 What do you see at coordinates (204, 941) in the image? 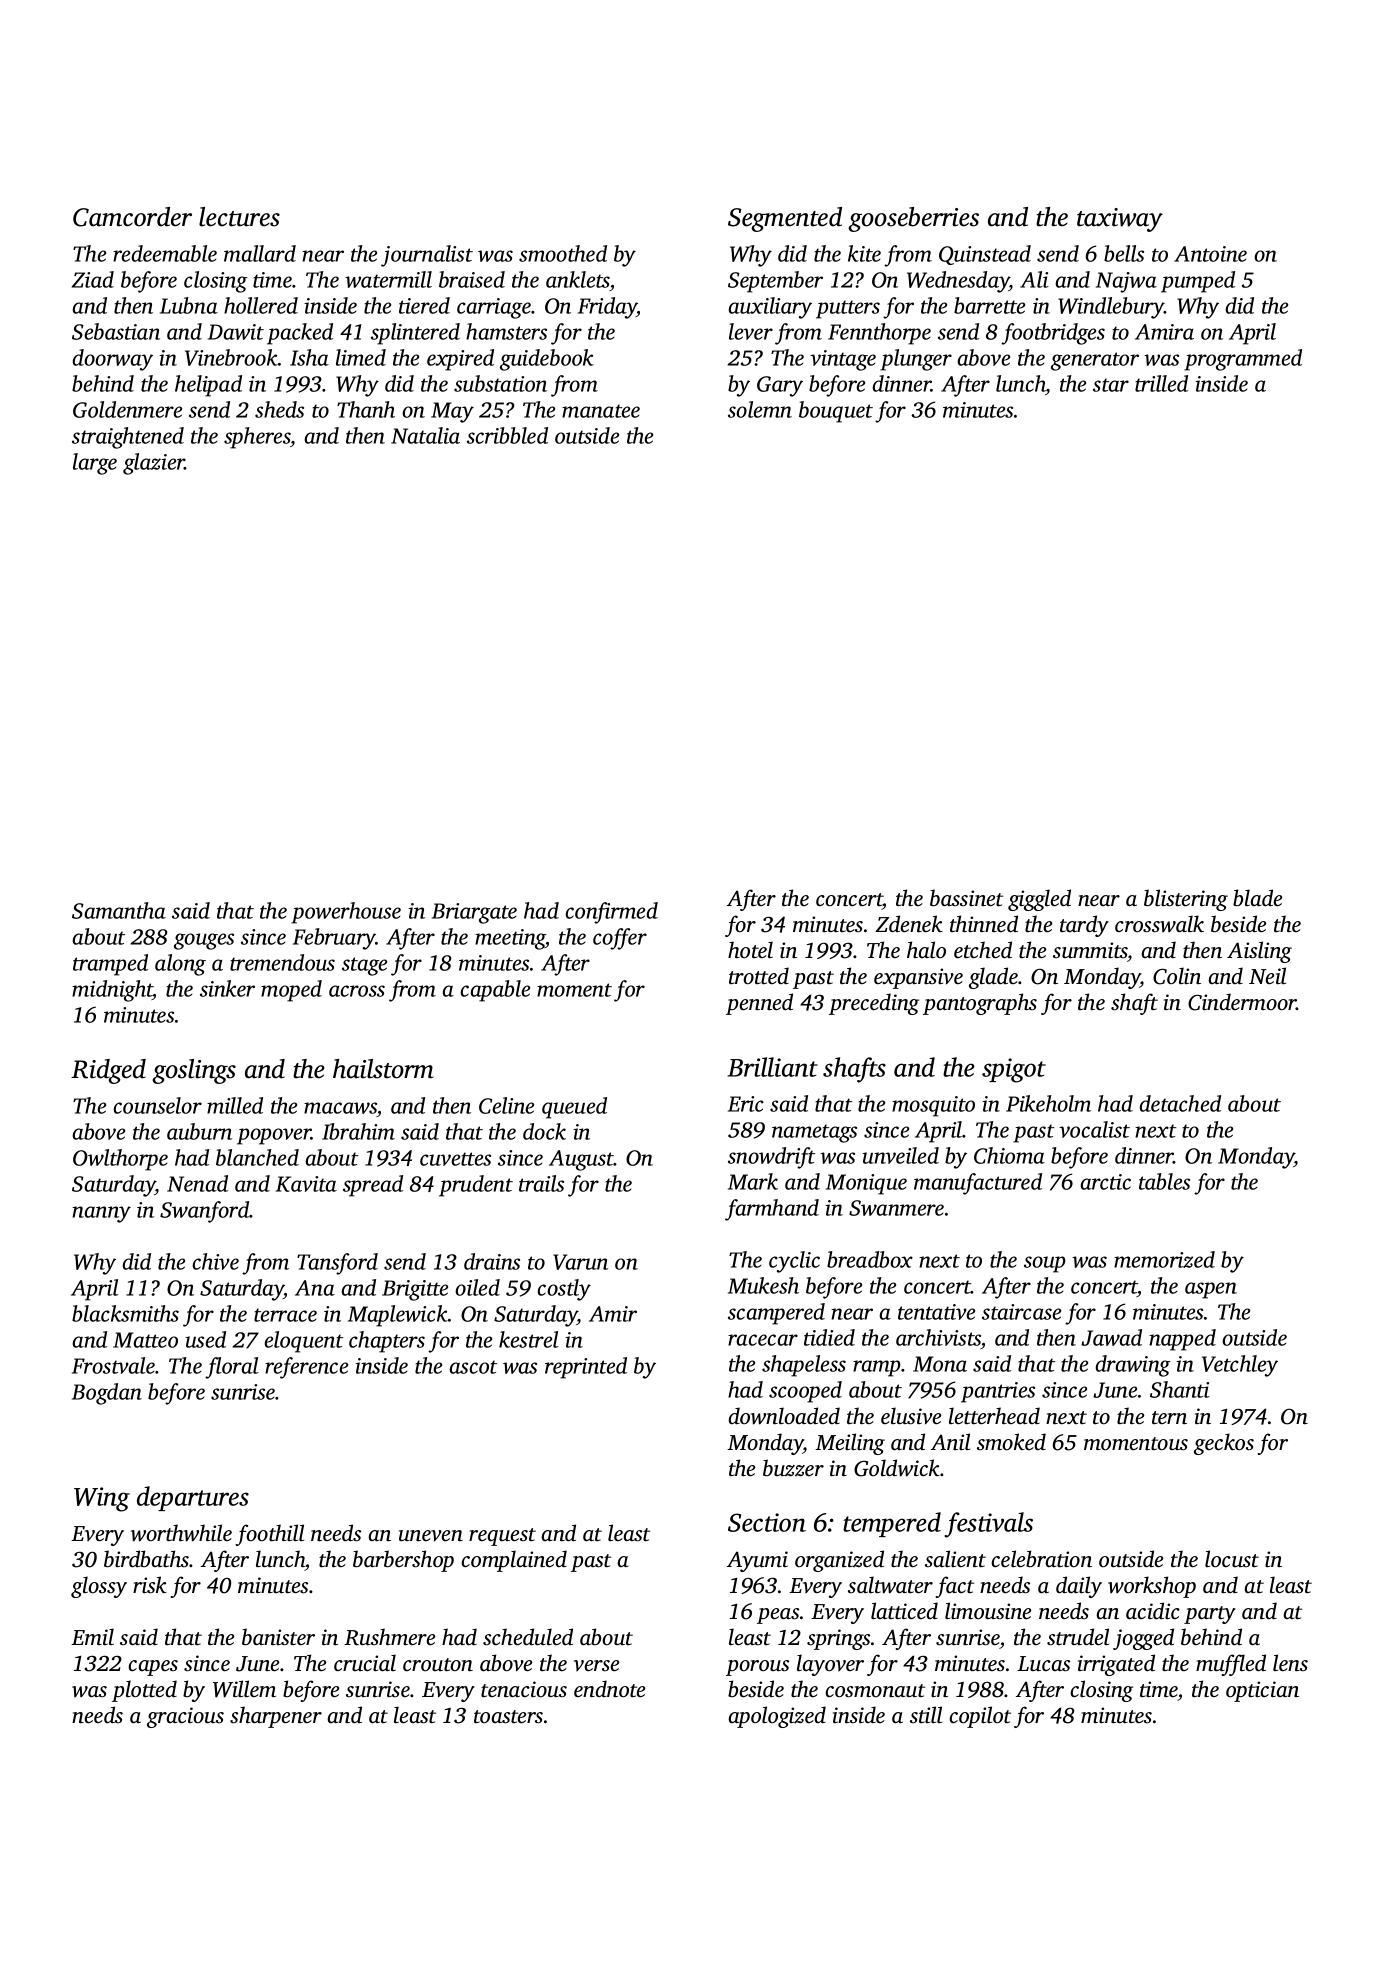
I see `gouges` at bounding box center [204, 941].
